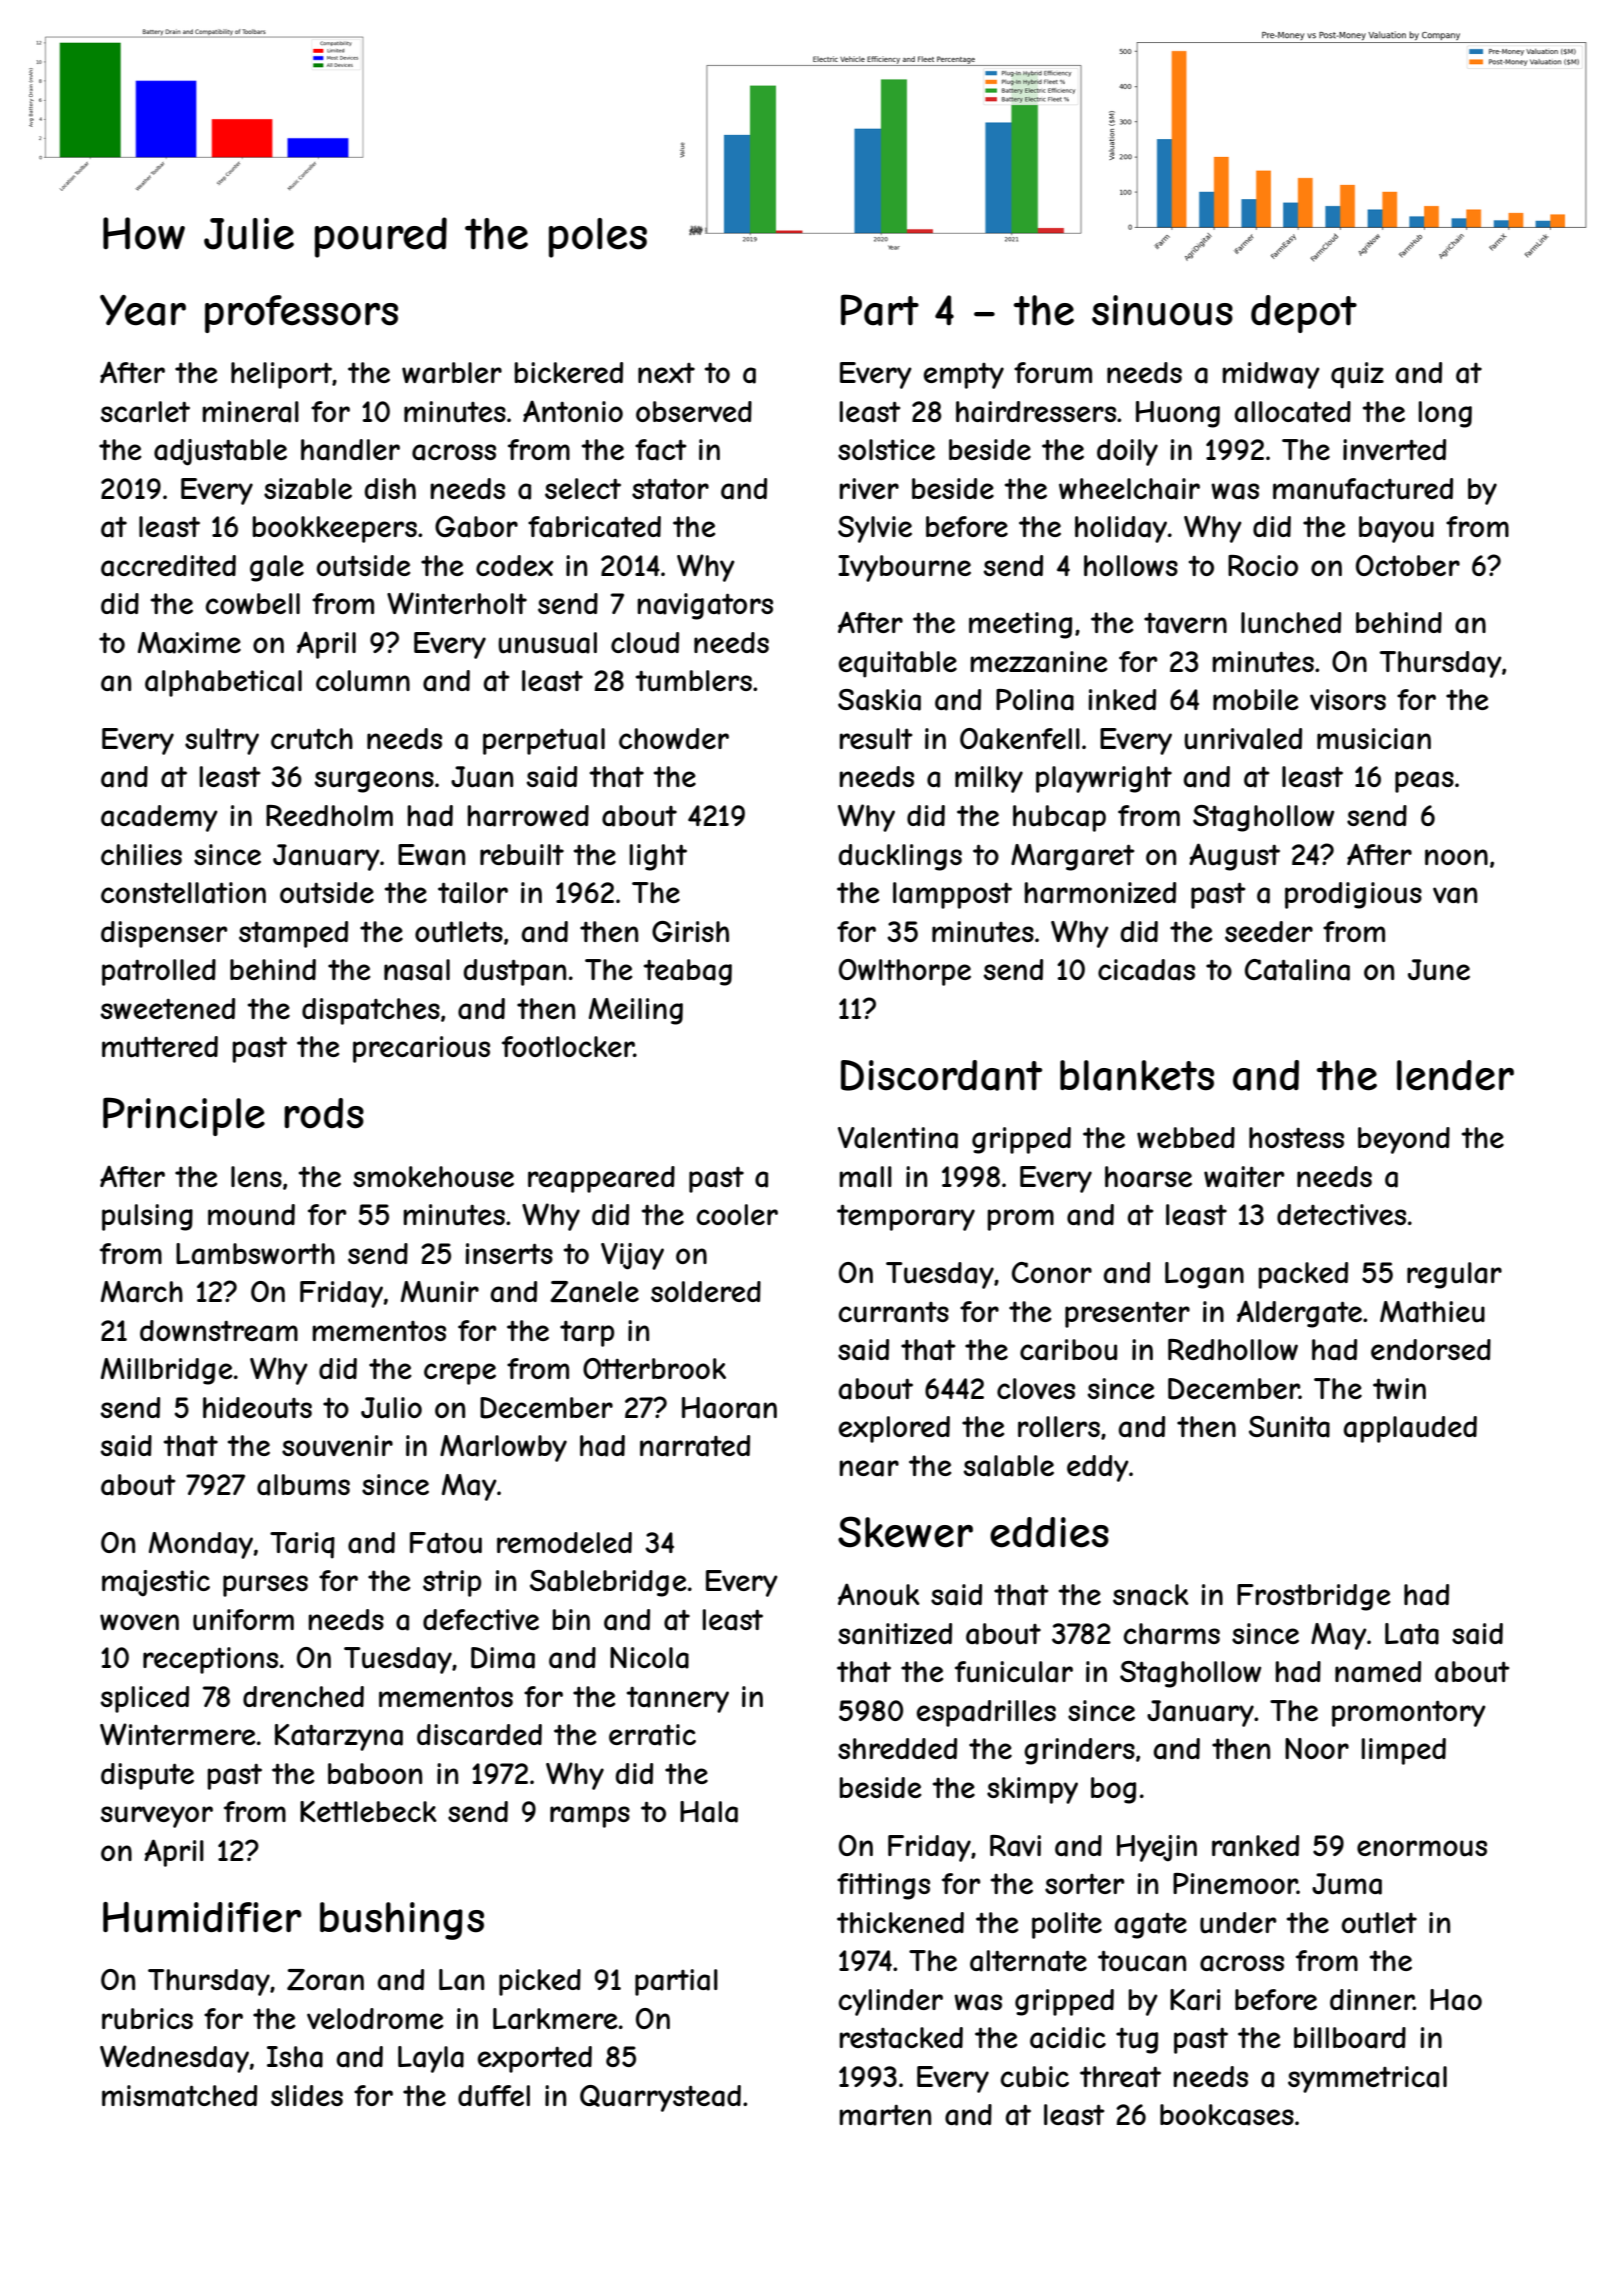 Image resolution: width=1620 pixels, height=2292 pixels. What do you see at coordinates (891, 2002) in the image?
I see `cylinder` at bounding box center [891, 2002].
